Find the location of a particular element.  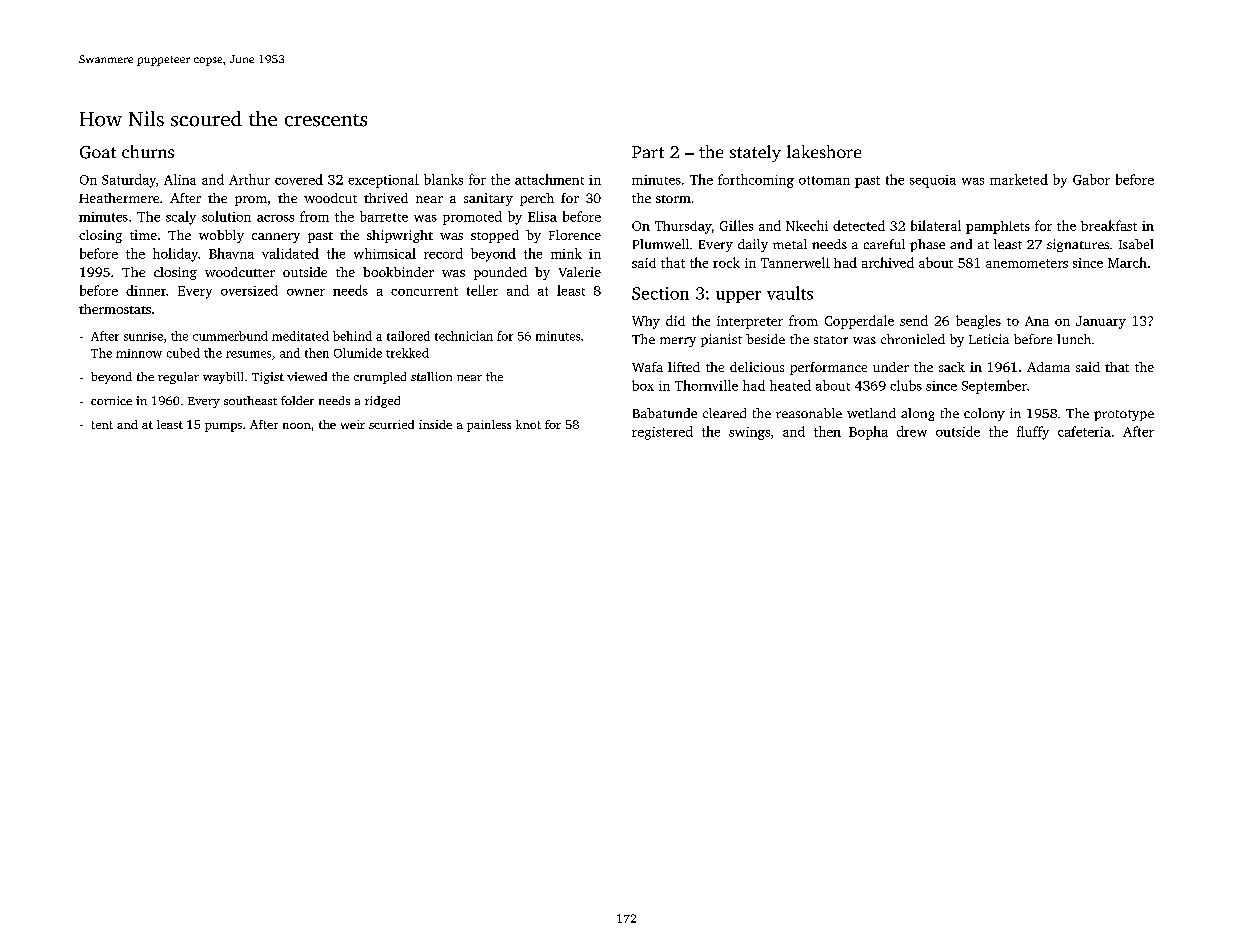

churns is located at coordinates (148, 151).
